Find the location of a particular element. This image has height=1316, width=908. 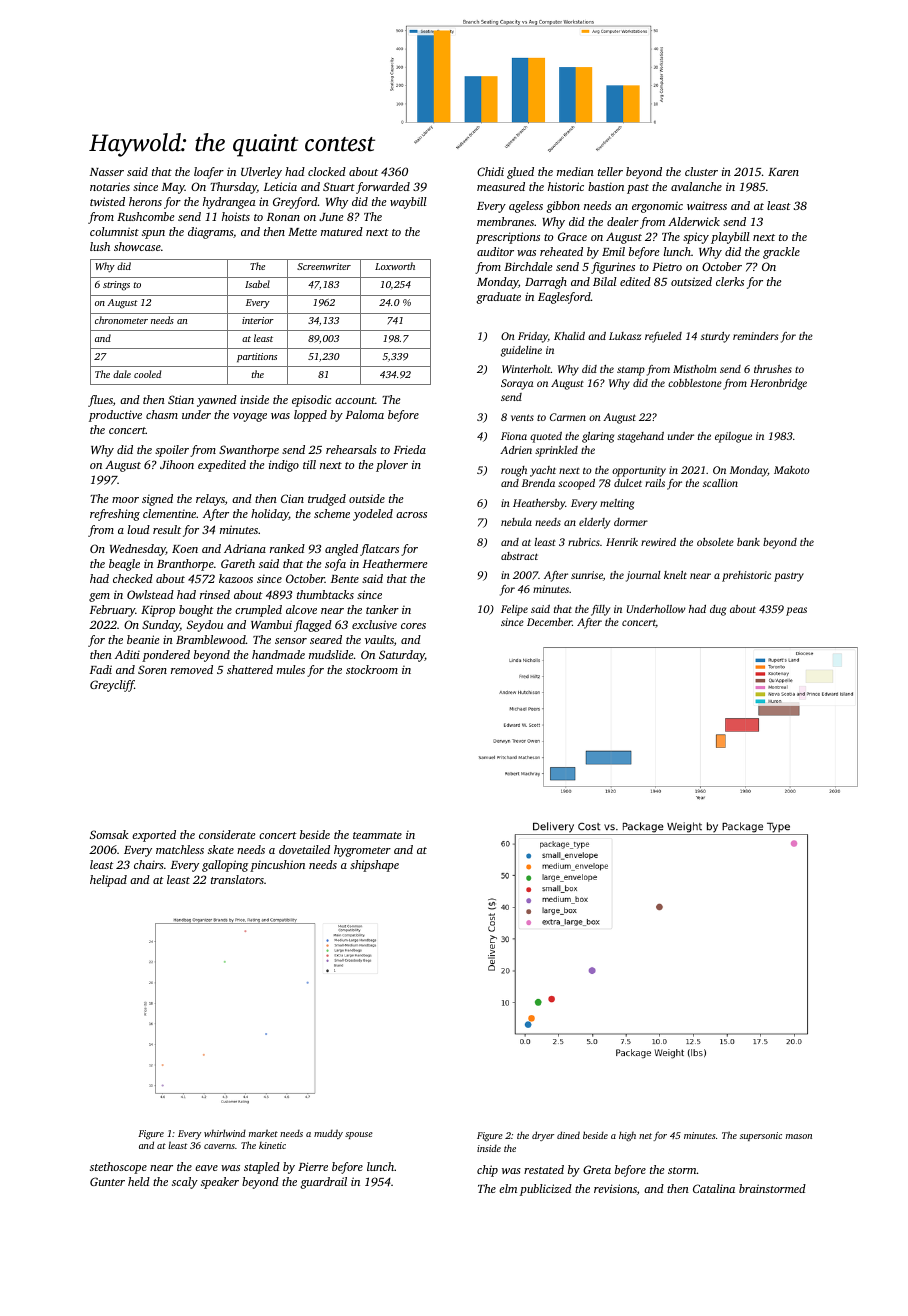

Karen is located at coordinates (783, 172).
